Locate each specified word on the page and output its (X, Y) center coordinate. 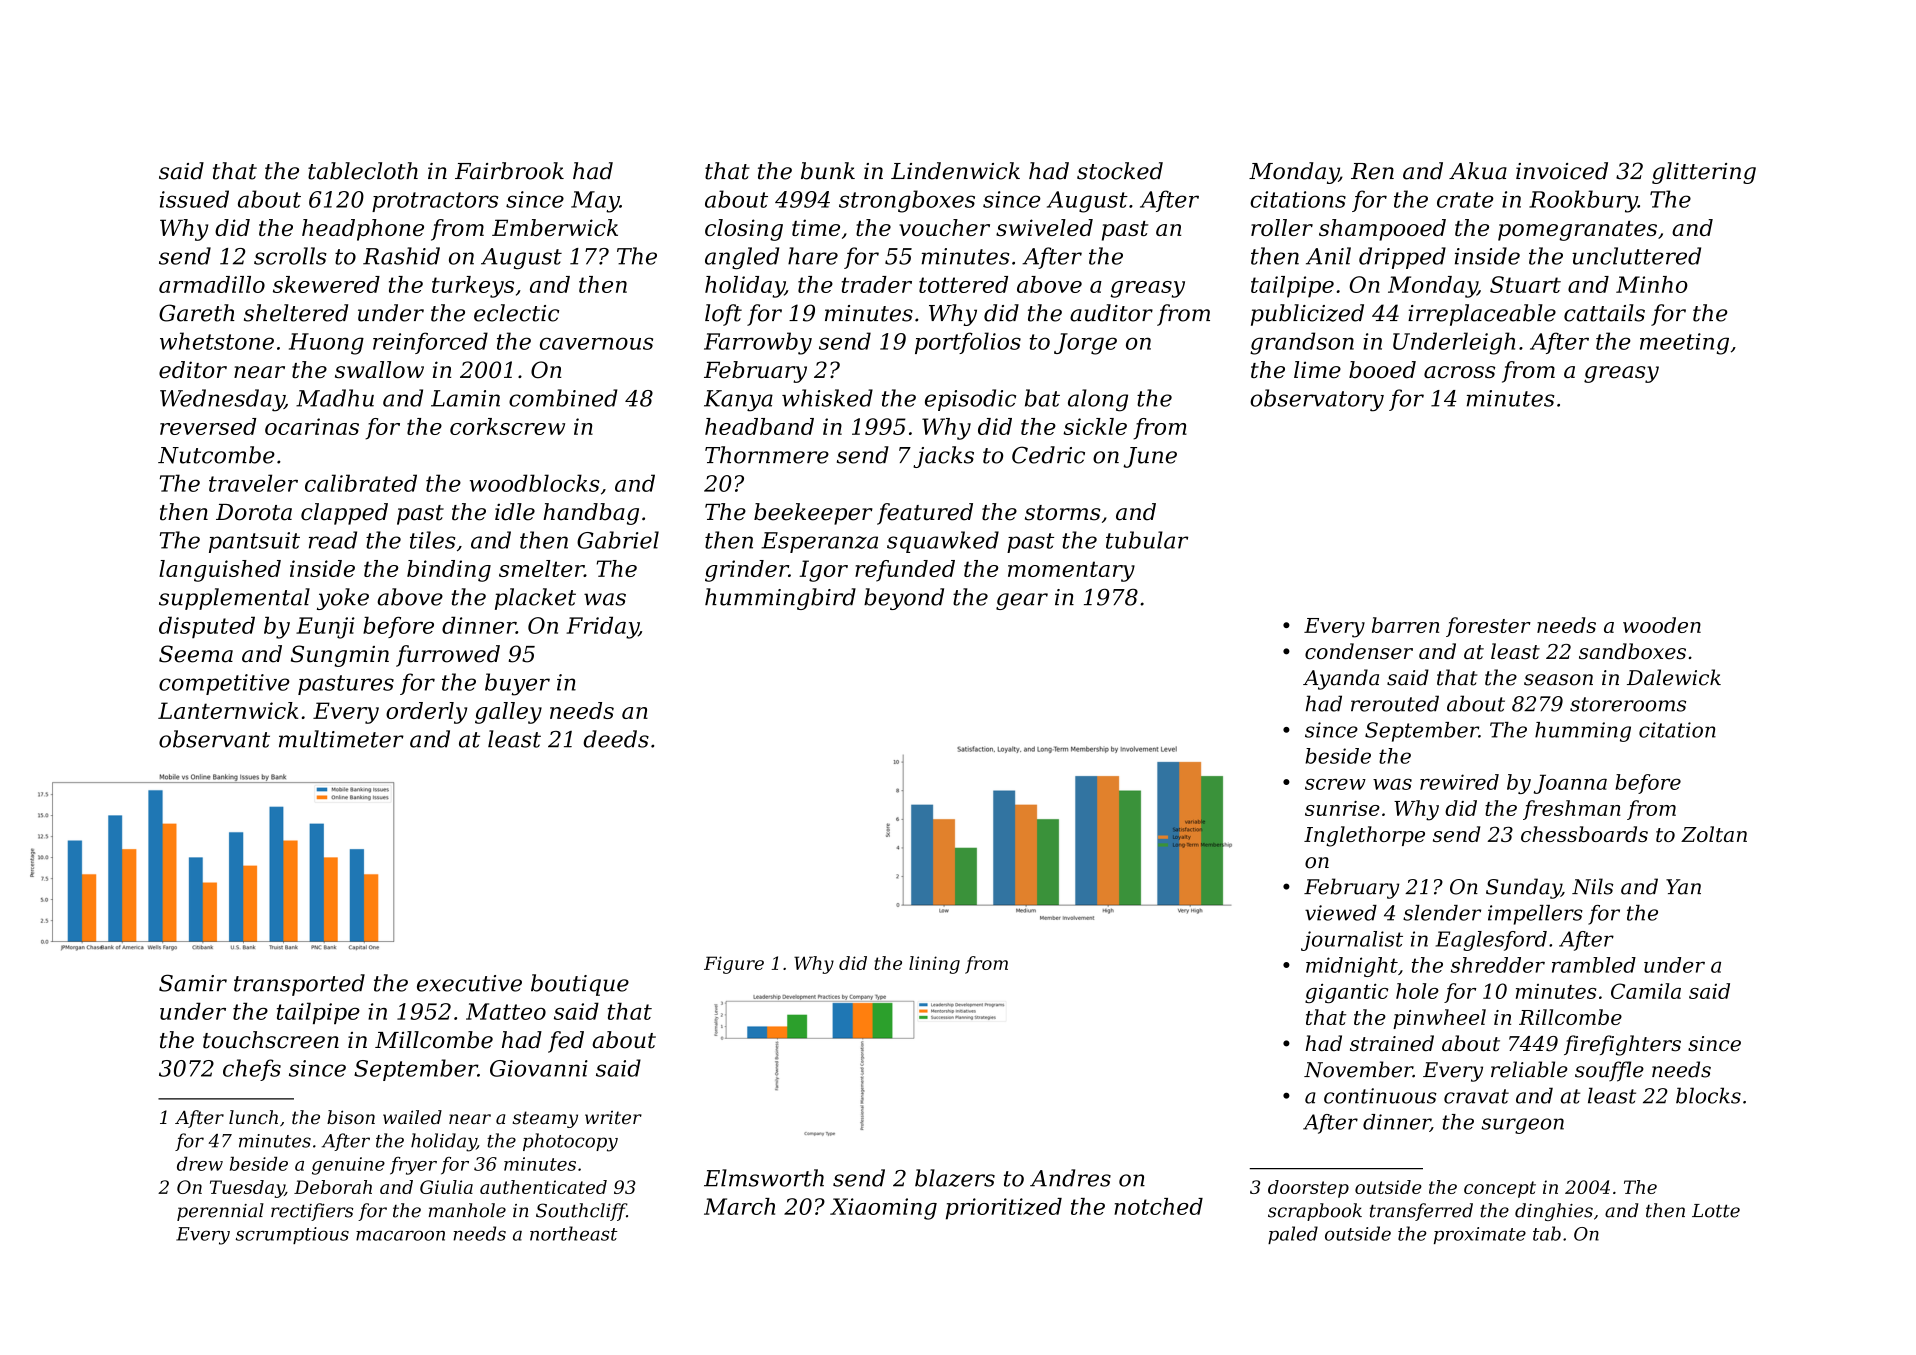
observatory (1317, 400)
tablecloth (363, 171)
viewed (1341, 913)
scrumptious (292, 1235)
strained (1392, 1043)
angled (742, 258)
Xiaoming (883, 1209)
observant (214, 739)
